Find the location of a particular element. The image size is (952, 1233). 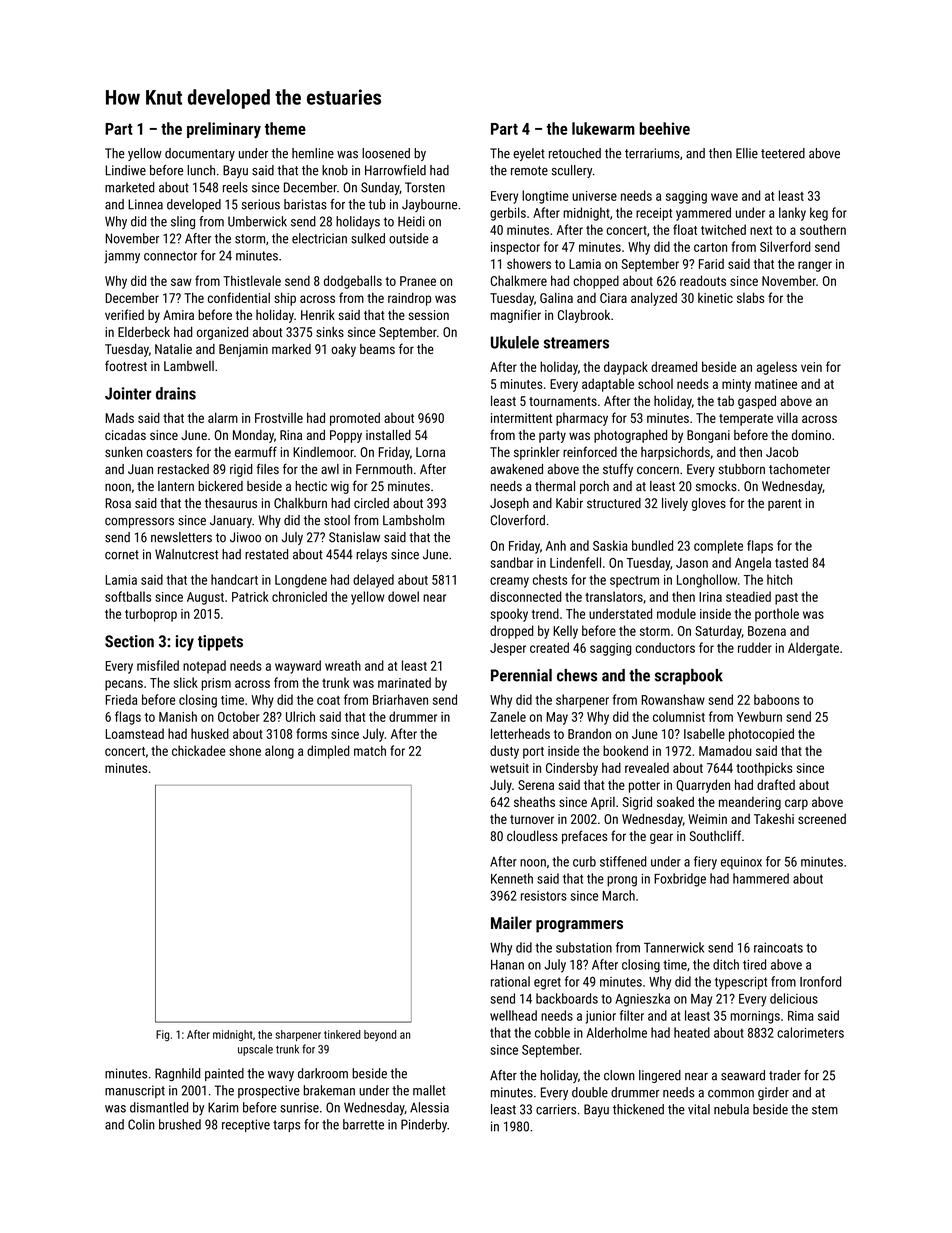

sunken is located at coordinates (124, 452).
